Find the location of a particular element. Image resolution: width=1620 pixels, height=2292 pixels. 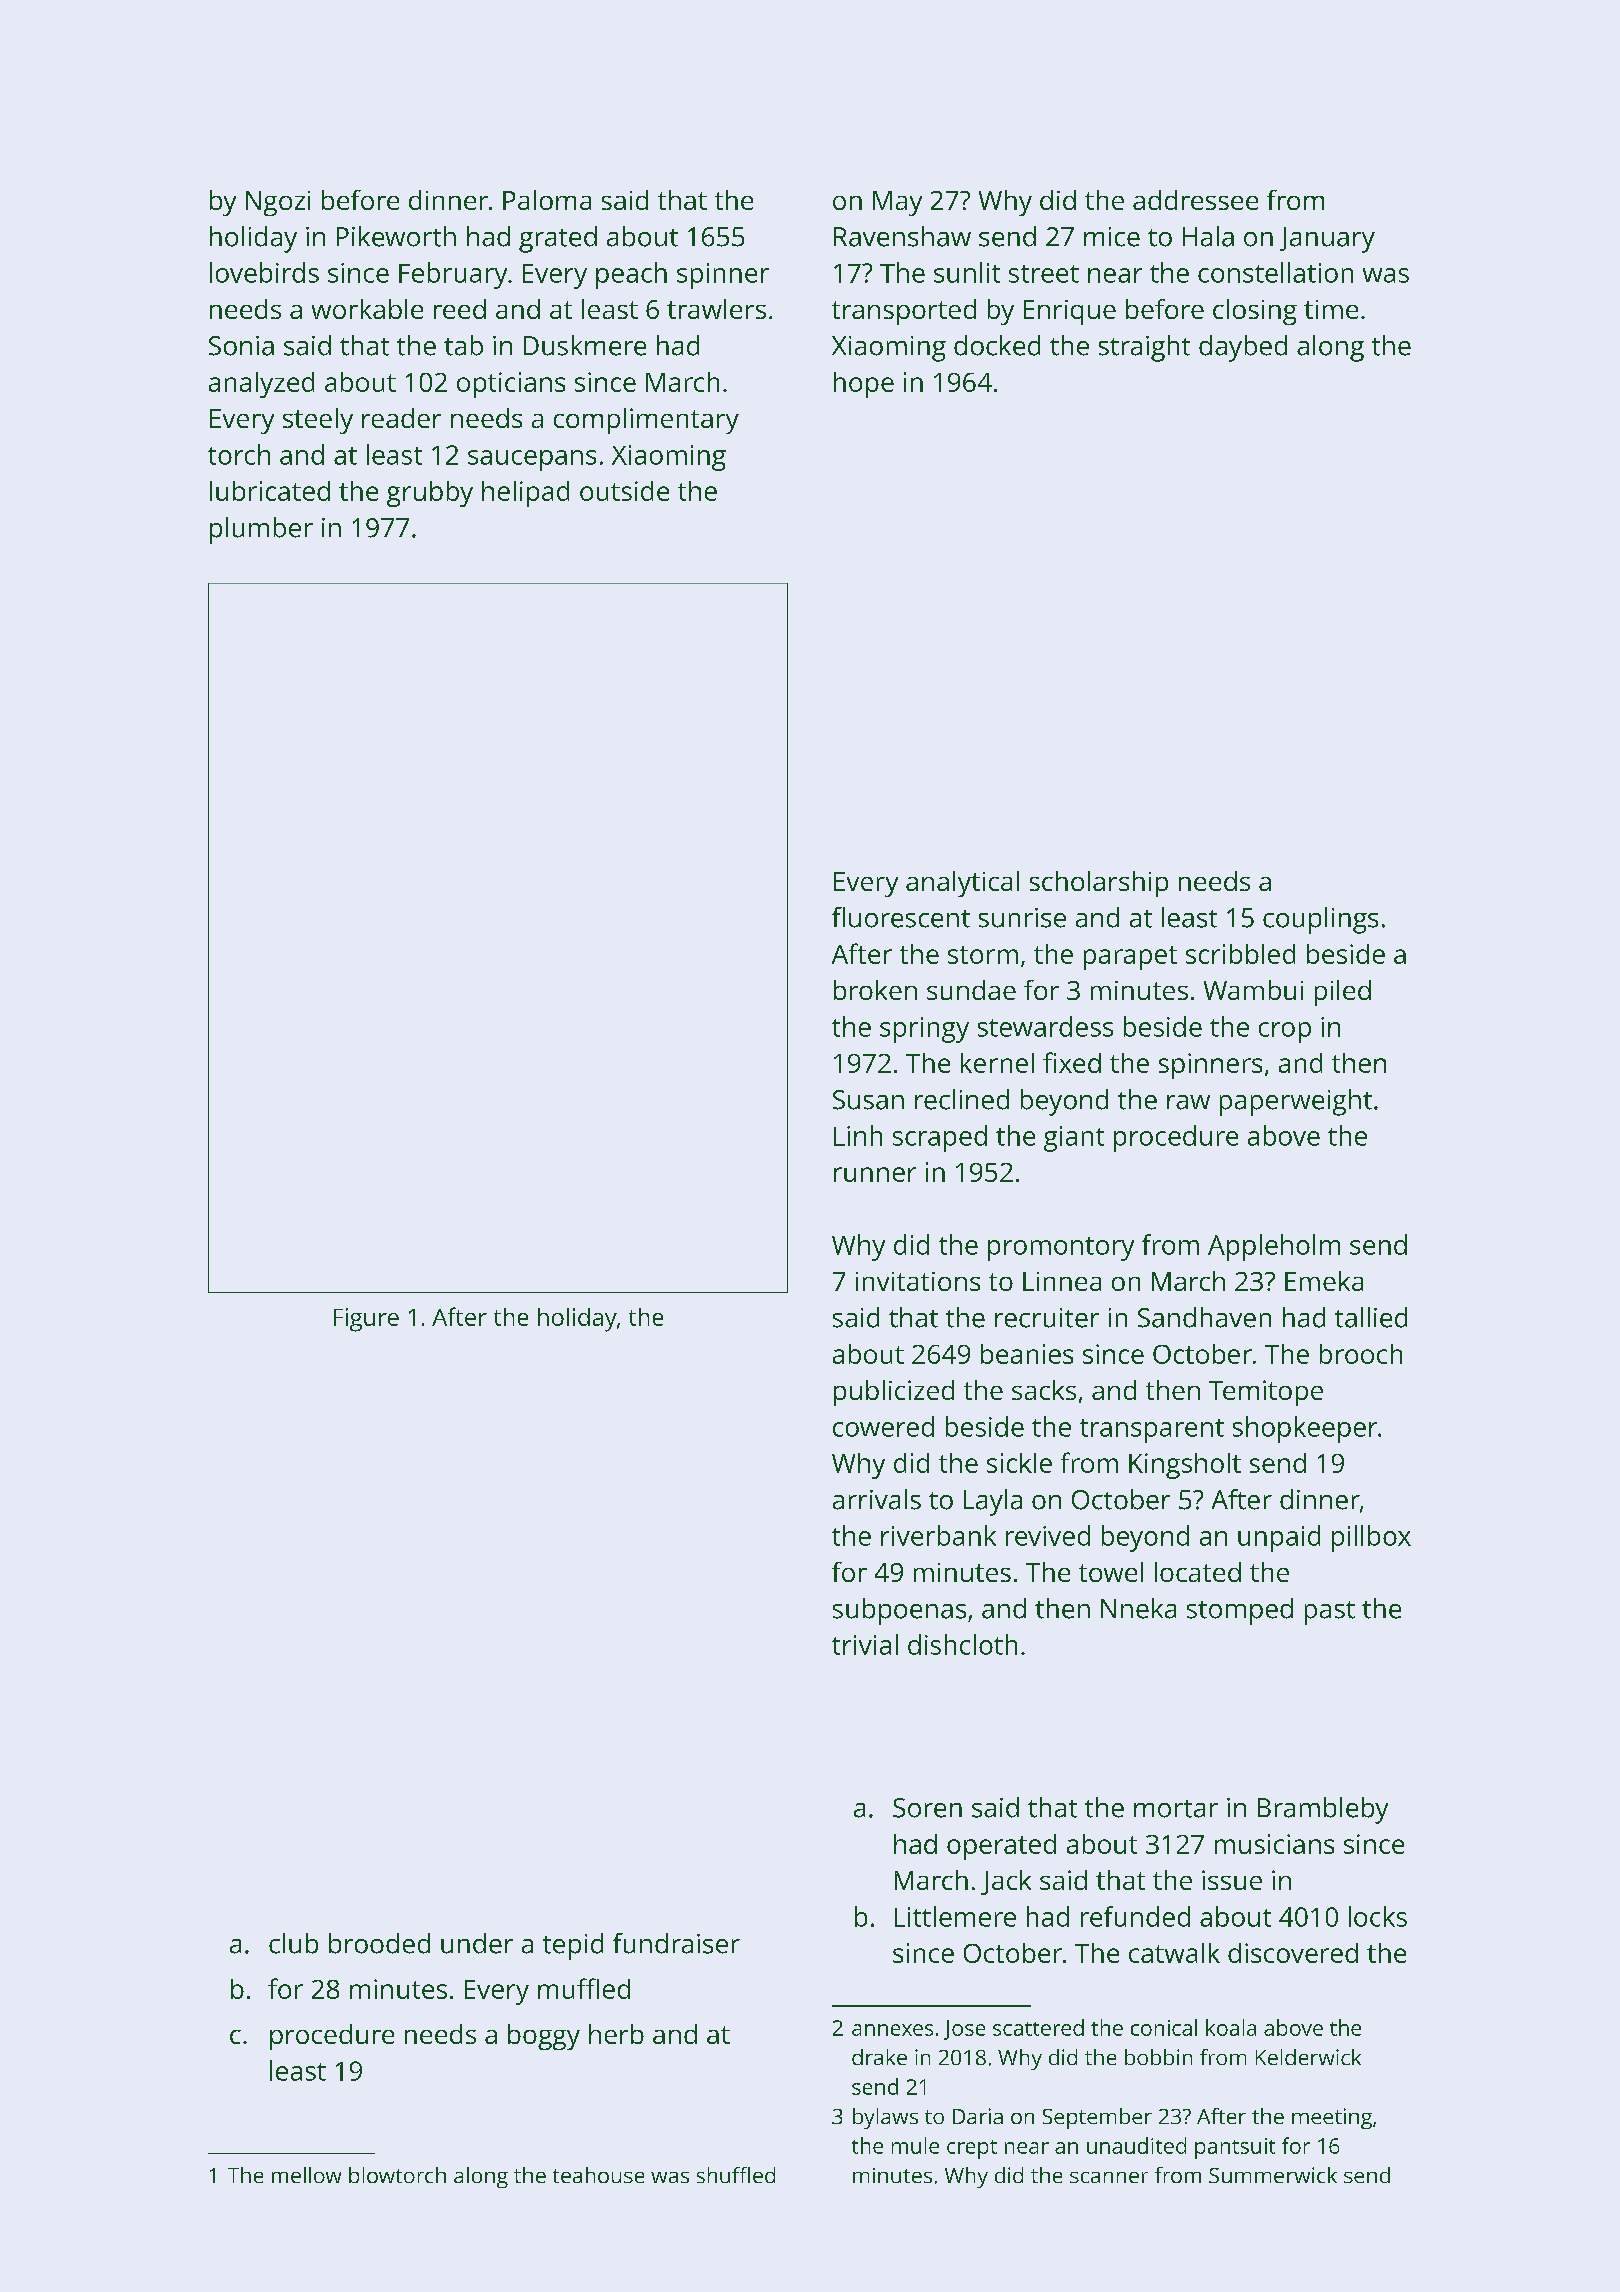

hope is located at coordinates (864, 385).
